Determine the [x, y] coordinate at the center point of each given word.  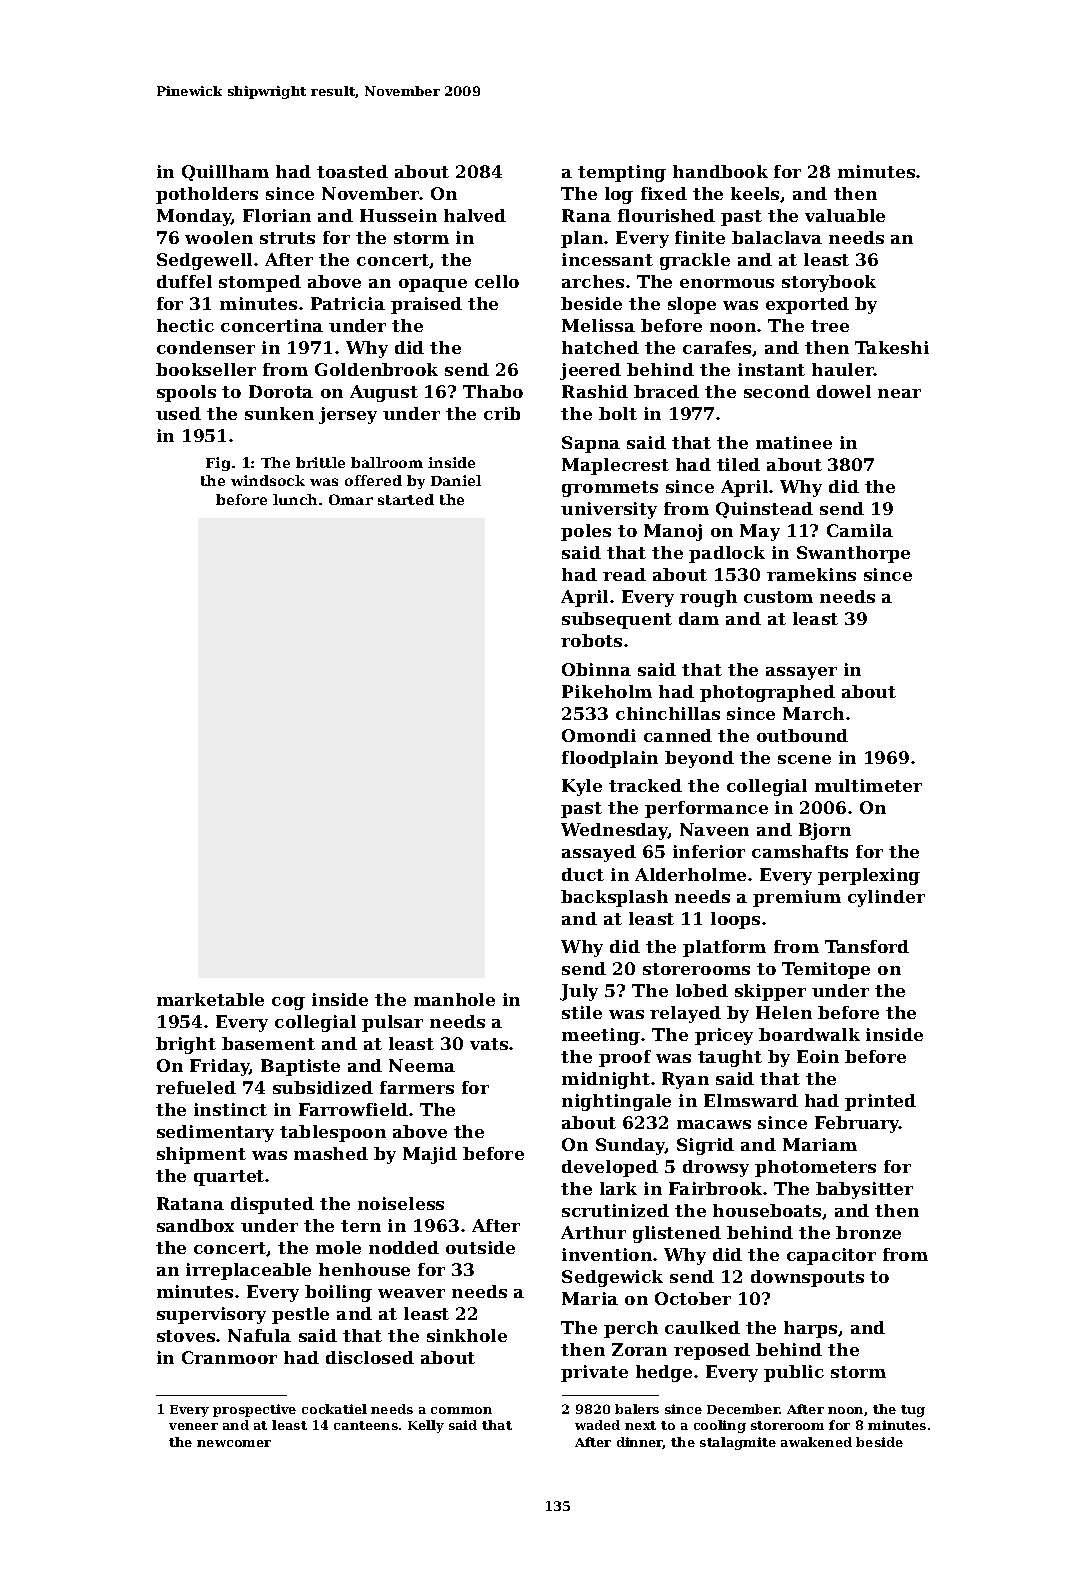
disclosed [370, 1357]
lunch [295, 499]
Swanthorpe [853, 554]
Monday [194, 217]
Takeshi [892, 347]
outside [480, 1247]
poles [586, 532]
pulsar [392, 1023]
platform [724, 948]
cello [497, 281]
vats [489, 1044]
